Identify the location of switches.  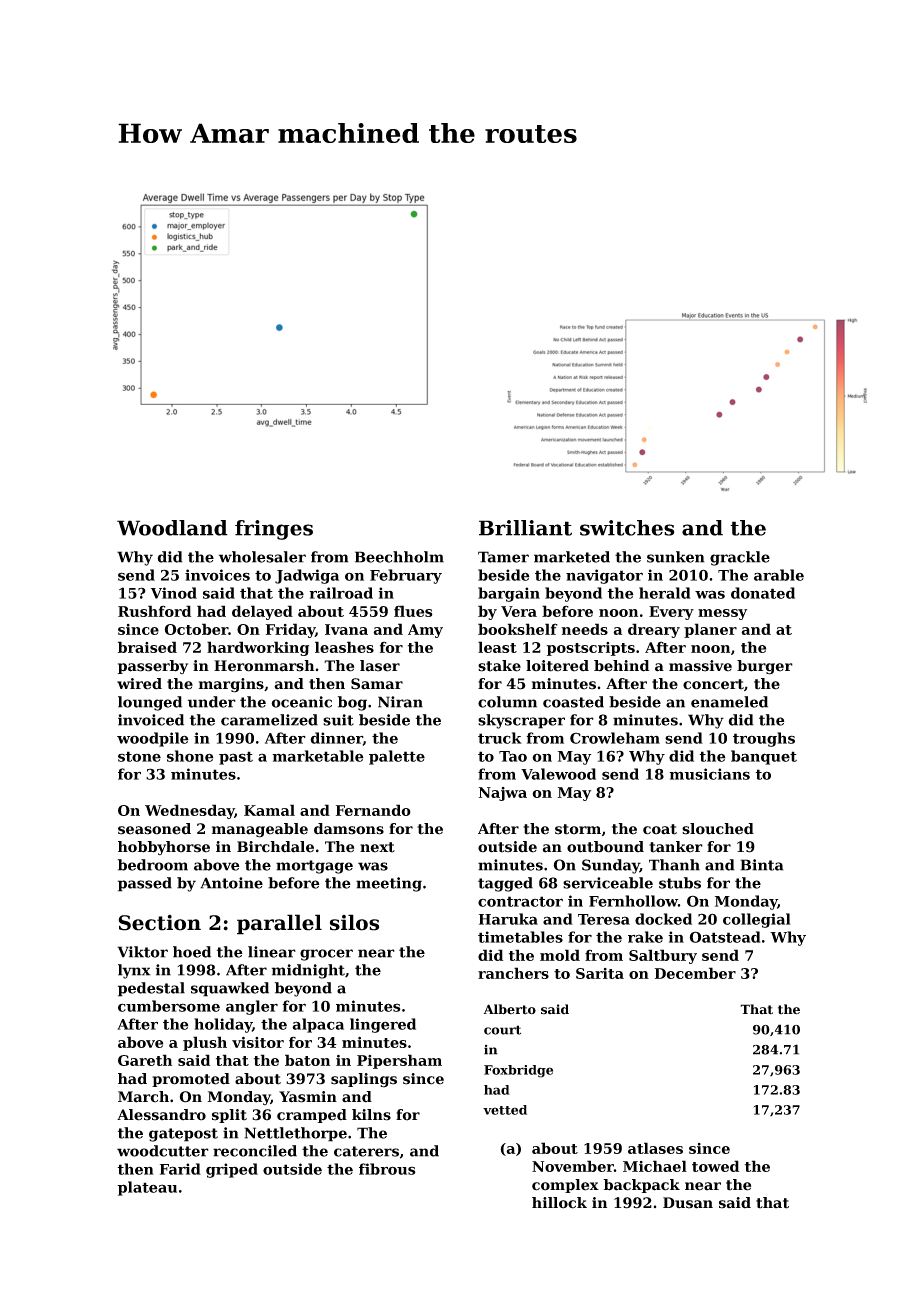
(627, 528).
